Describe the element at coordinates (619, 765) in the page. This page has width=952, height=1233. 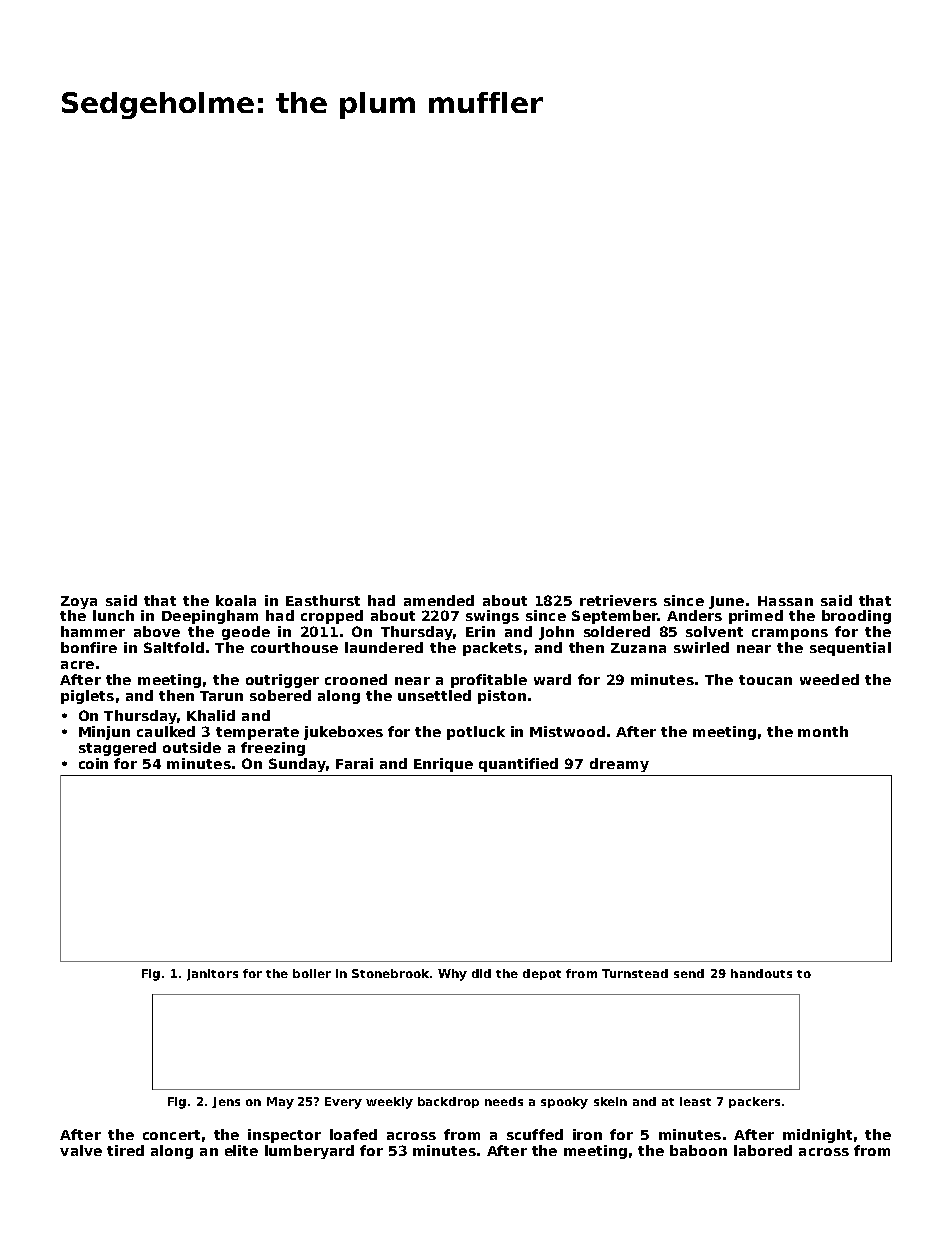
I see `dreamy` at that location.
